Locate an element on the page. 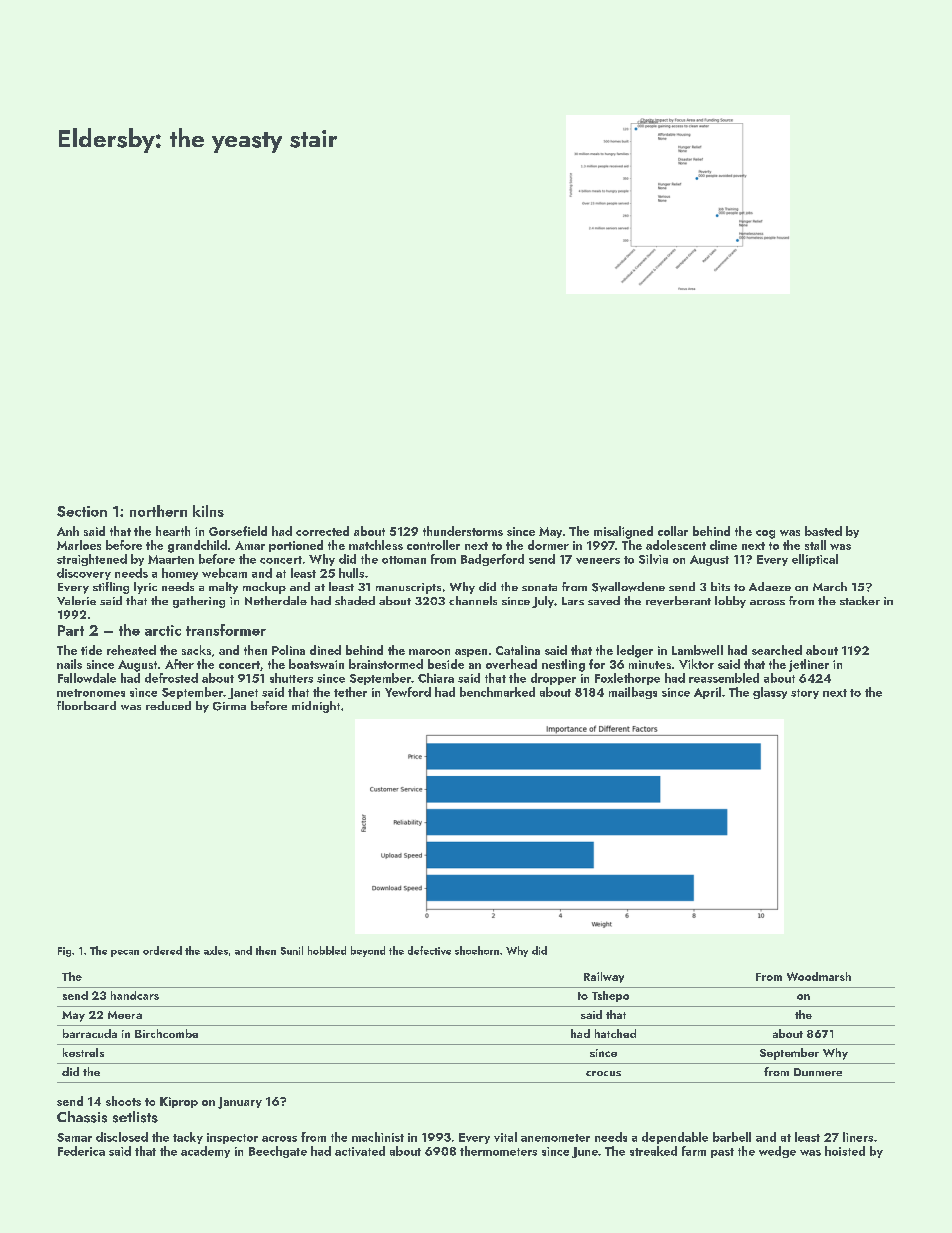  Federica is located at coordinates (81, 1151).
